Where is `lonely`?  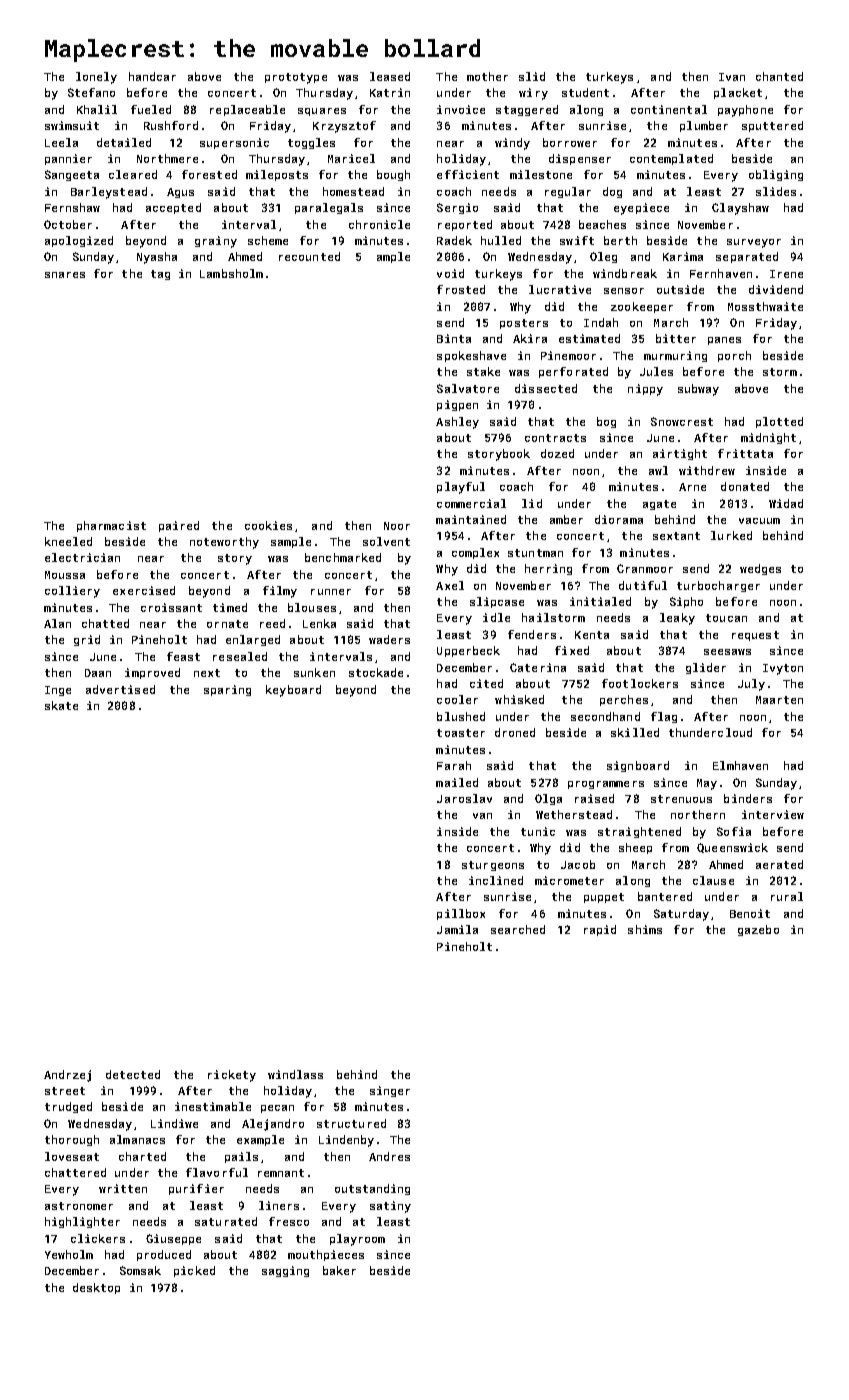 lonely is located at coordinates (96, 78).
